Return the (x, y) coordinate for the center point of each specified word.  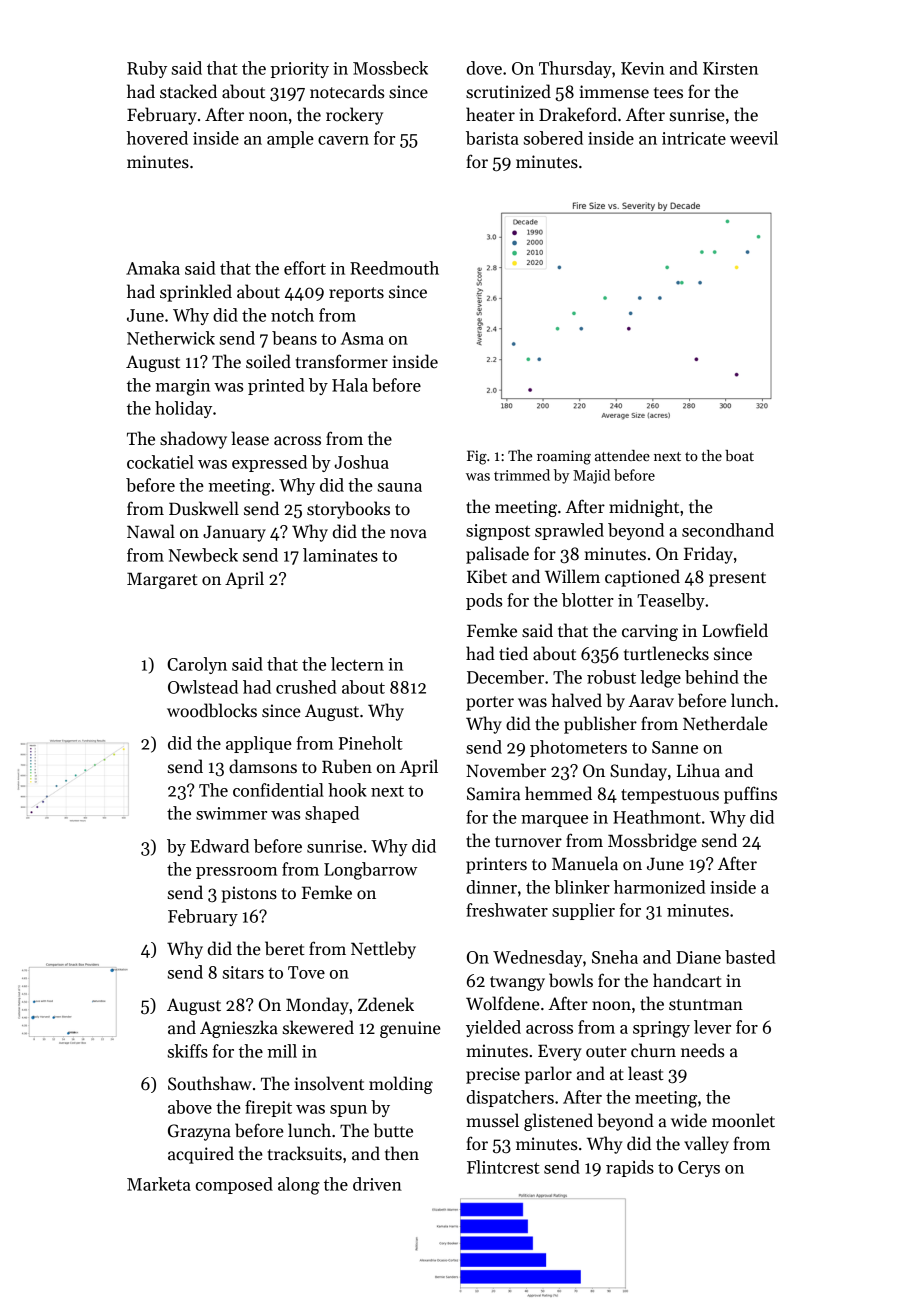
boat (739, 455)
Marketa (159, 1184)
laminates (340, 555)
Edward (219, 846)
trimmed (522, 475)
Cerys (699, 1169)
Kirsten (730, 68)
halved (577, 700)
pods (484, 601)
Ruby (147, 69)
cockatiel (160, 462)
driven (377, 1184)
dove (484, 68)
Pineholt (371, 743)
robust (611, 677)
